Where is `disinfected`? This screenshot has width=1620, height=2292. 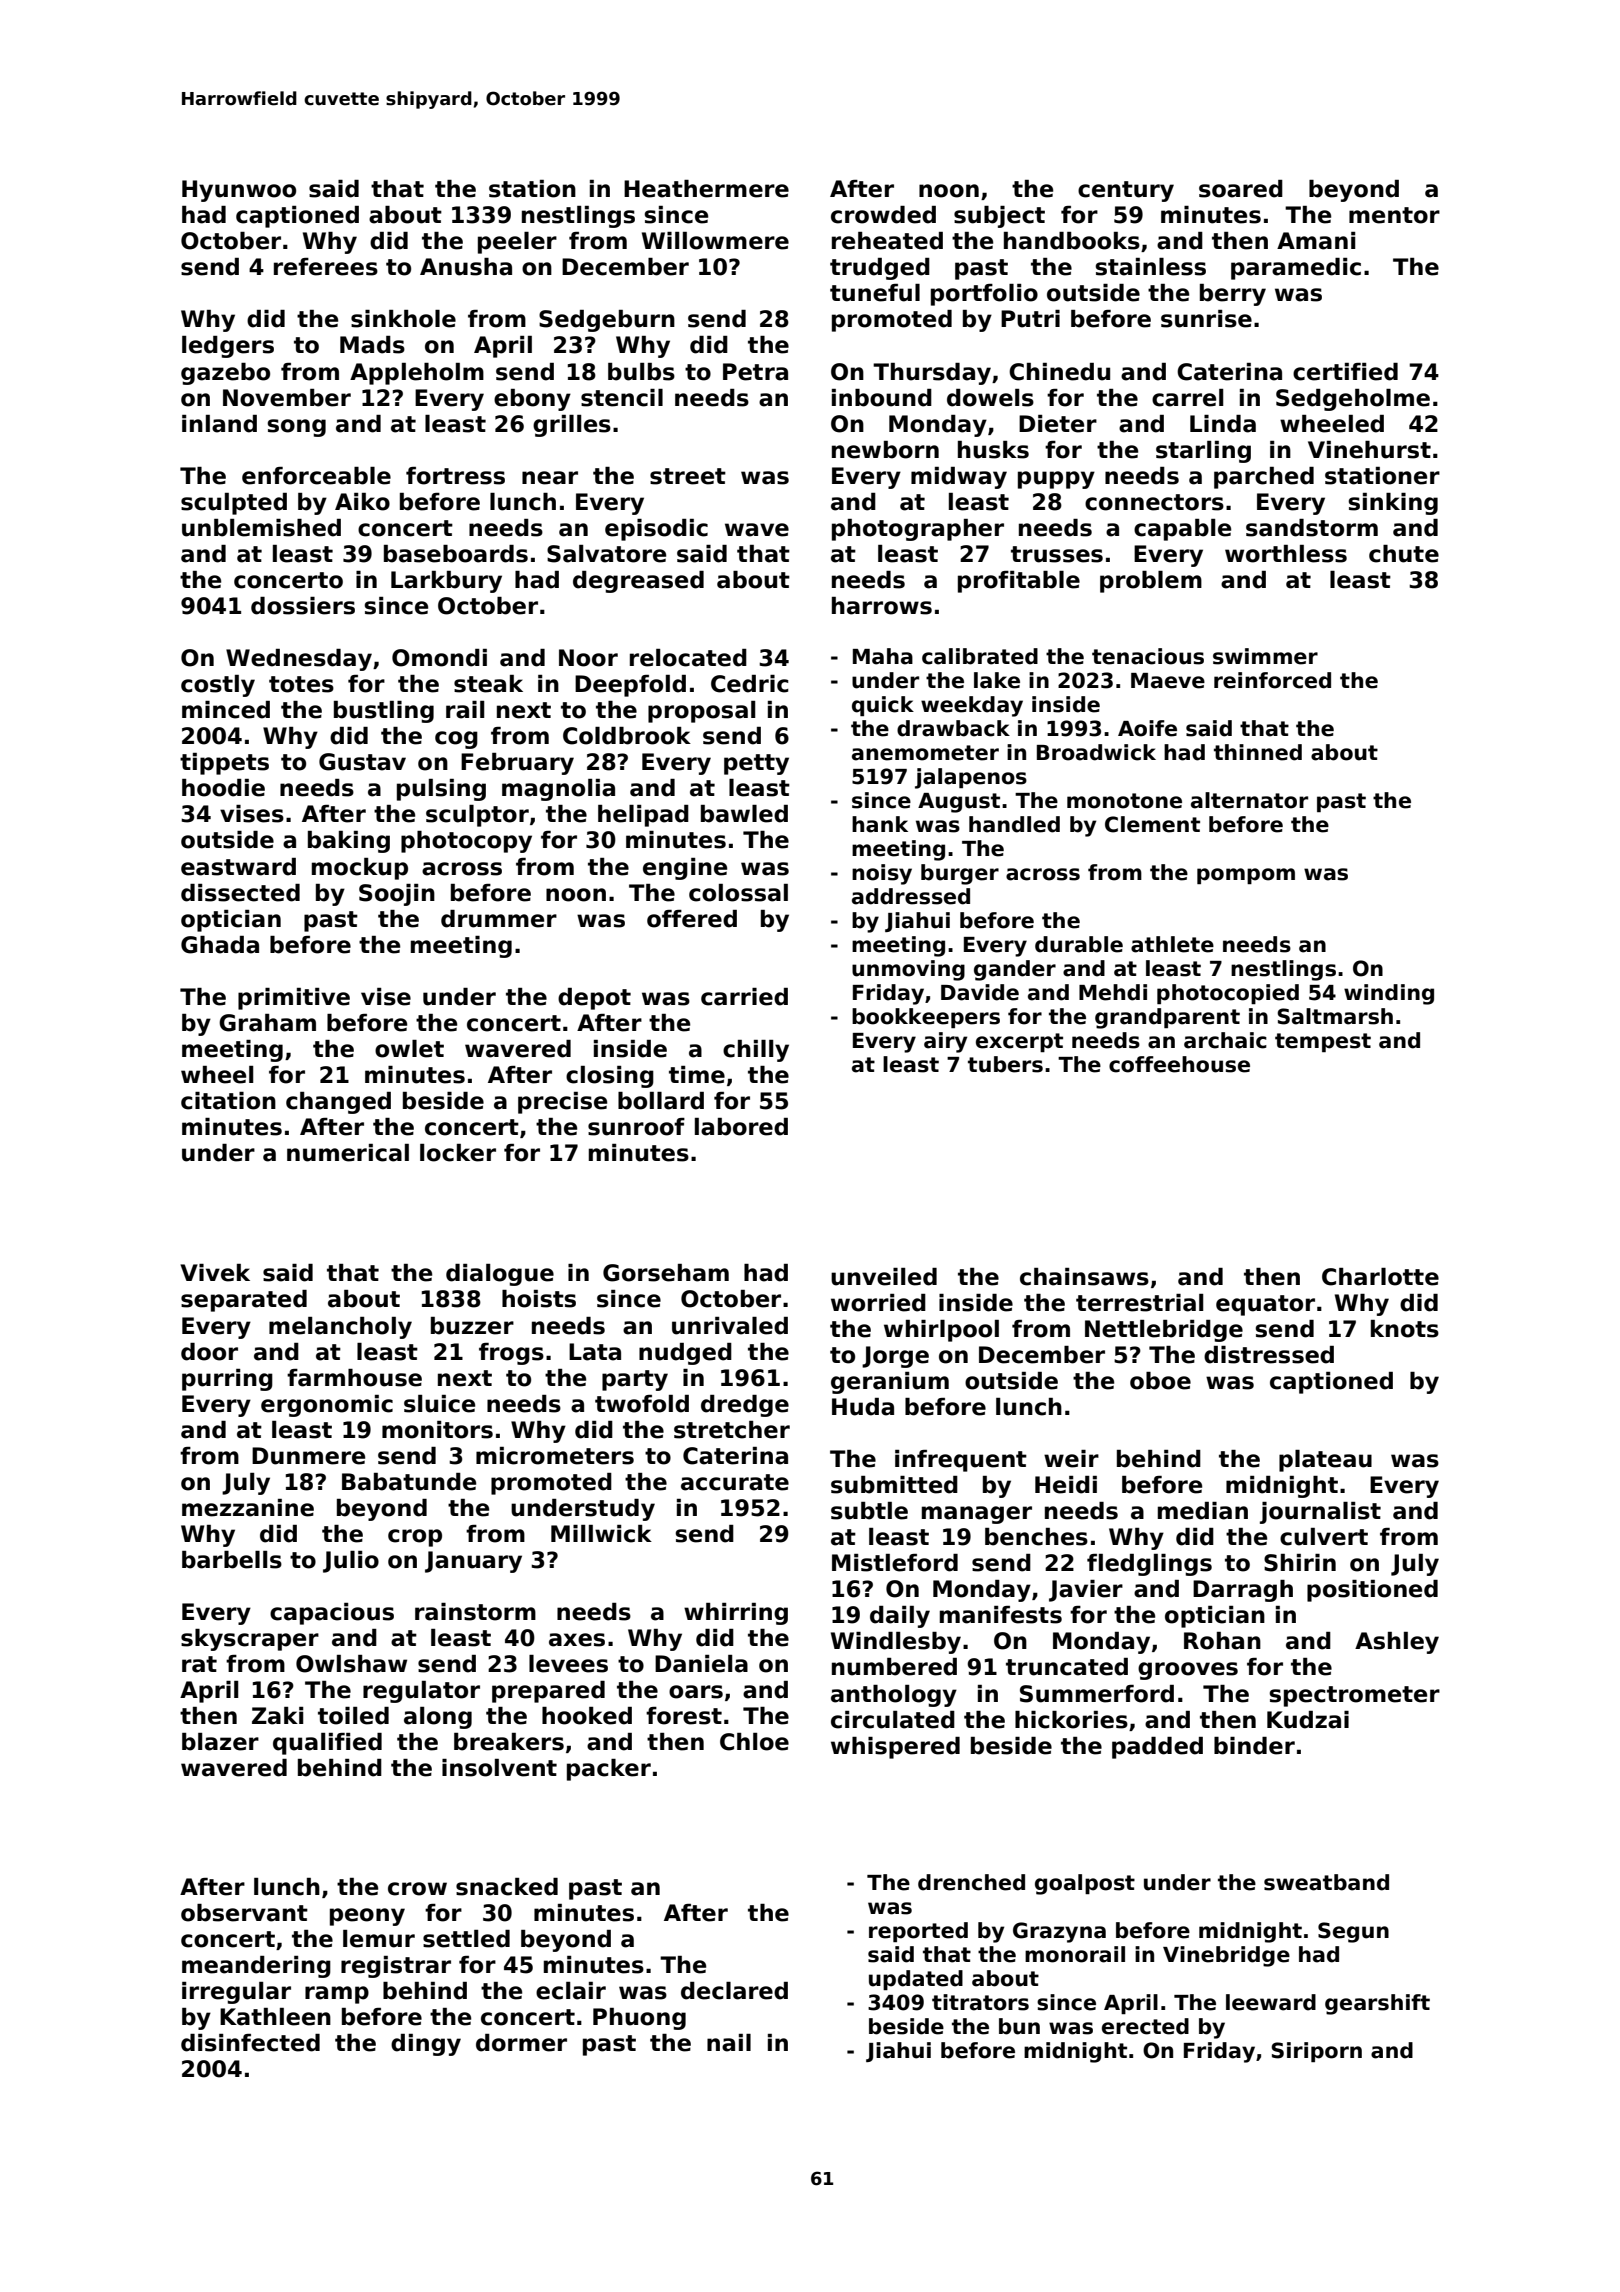
disinfected is located at coordinates (250, 2043).
